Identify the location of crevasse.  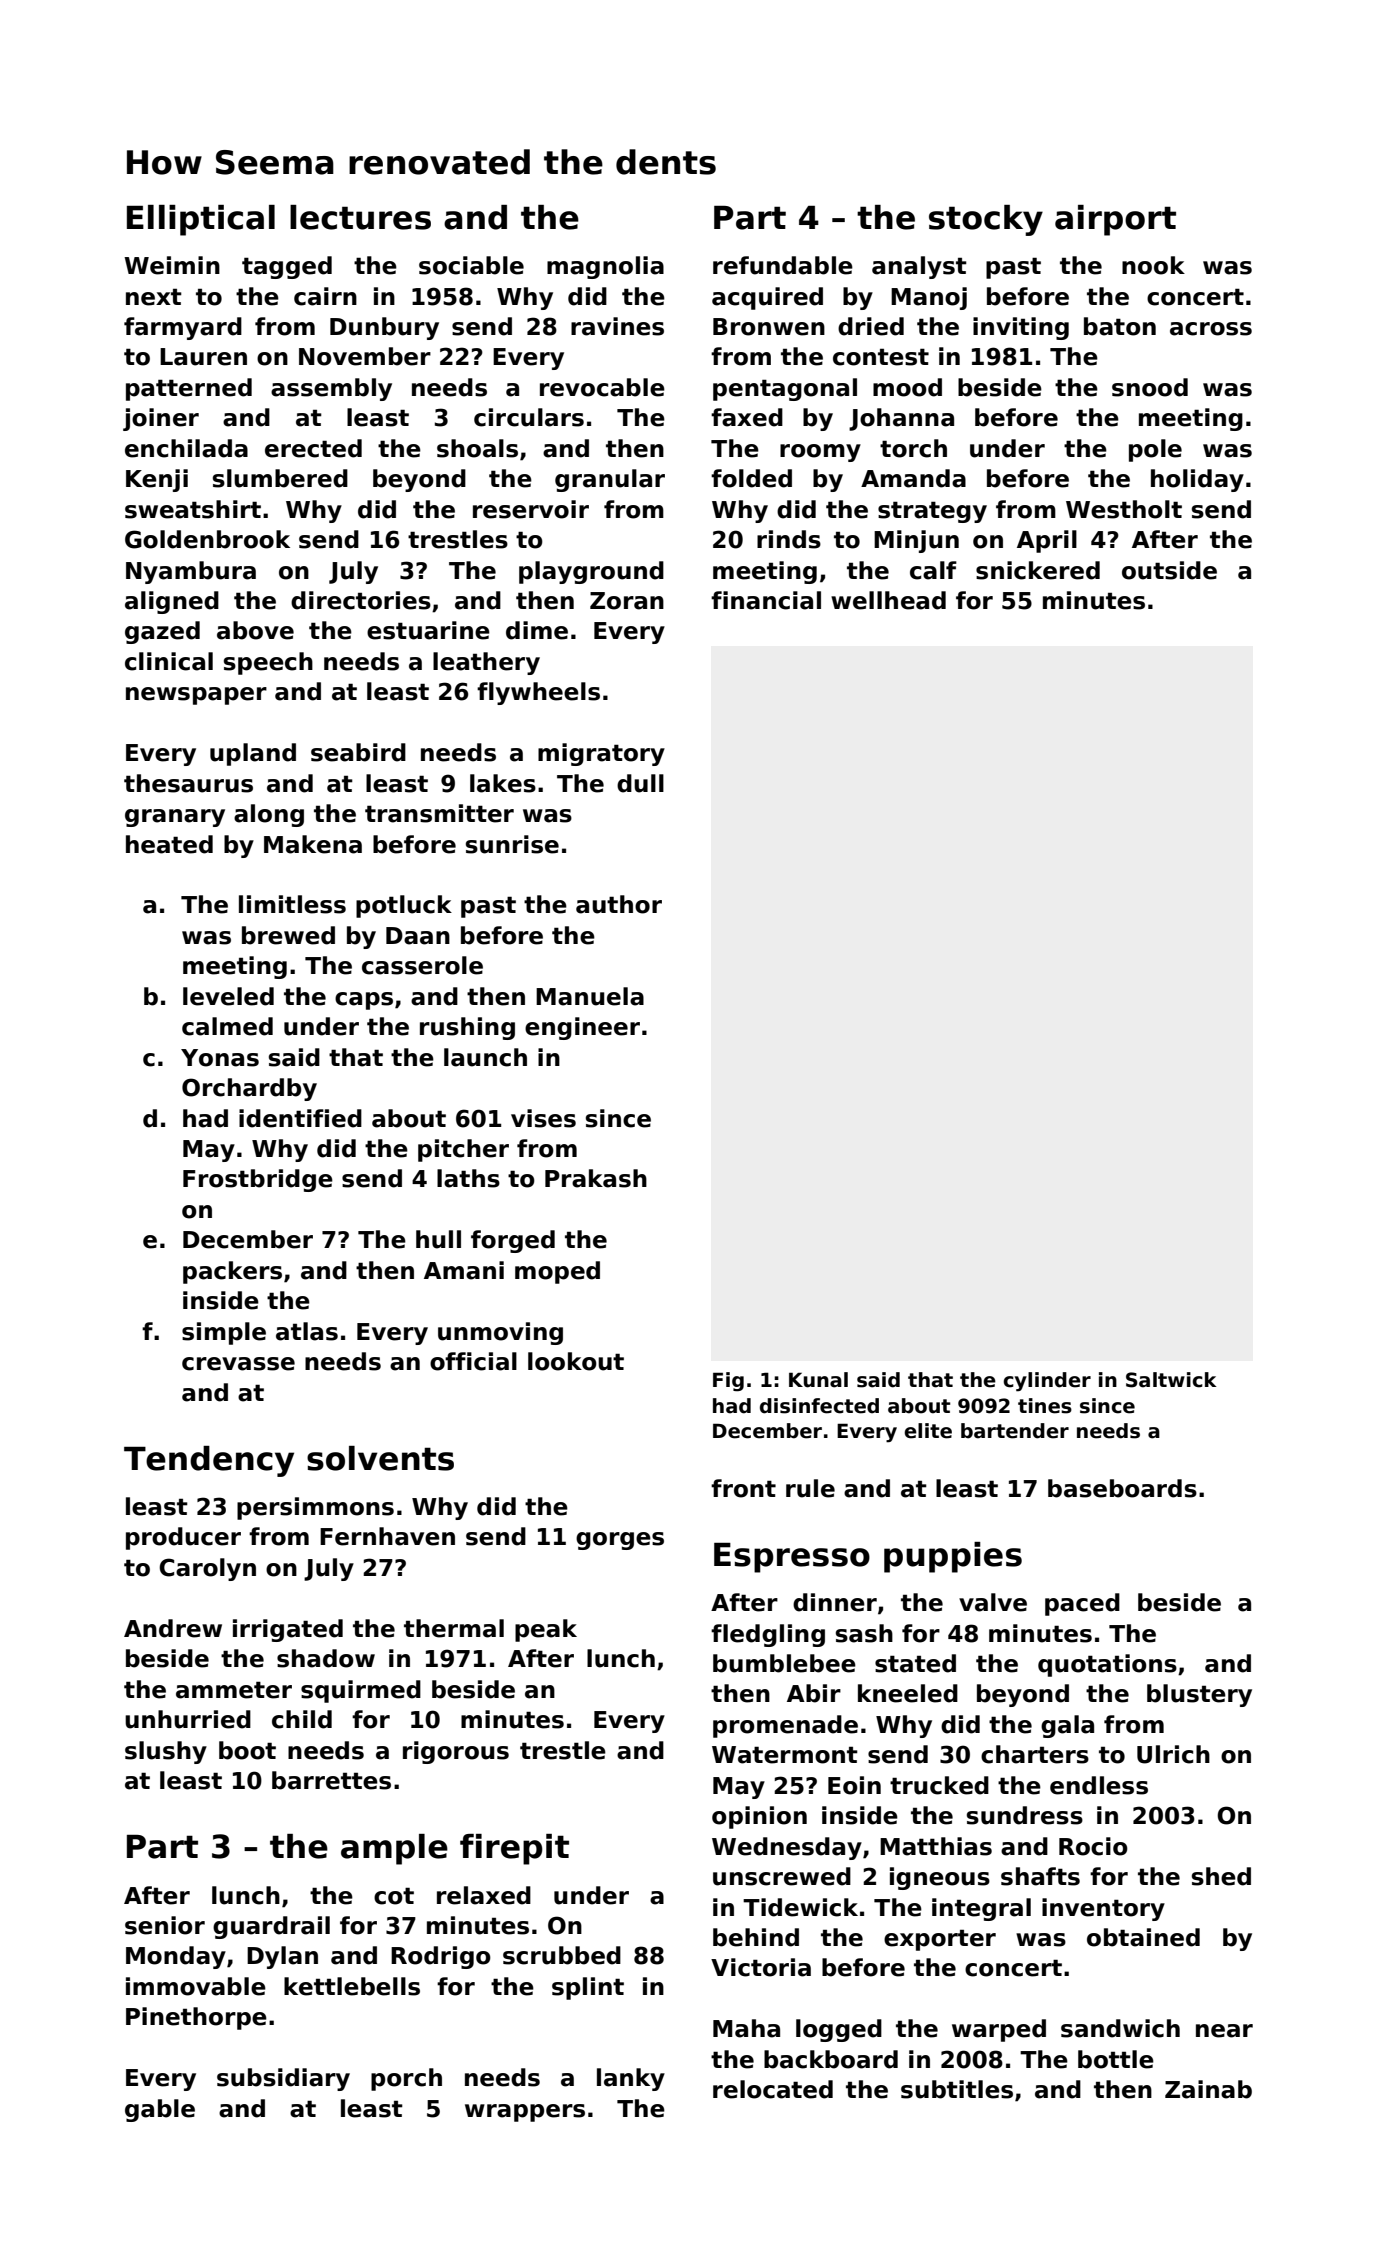
(238, 1364).
